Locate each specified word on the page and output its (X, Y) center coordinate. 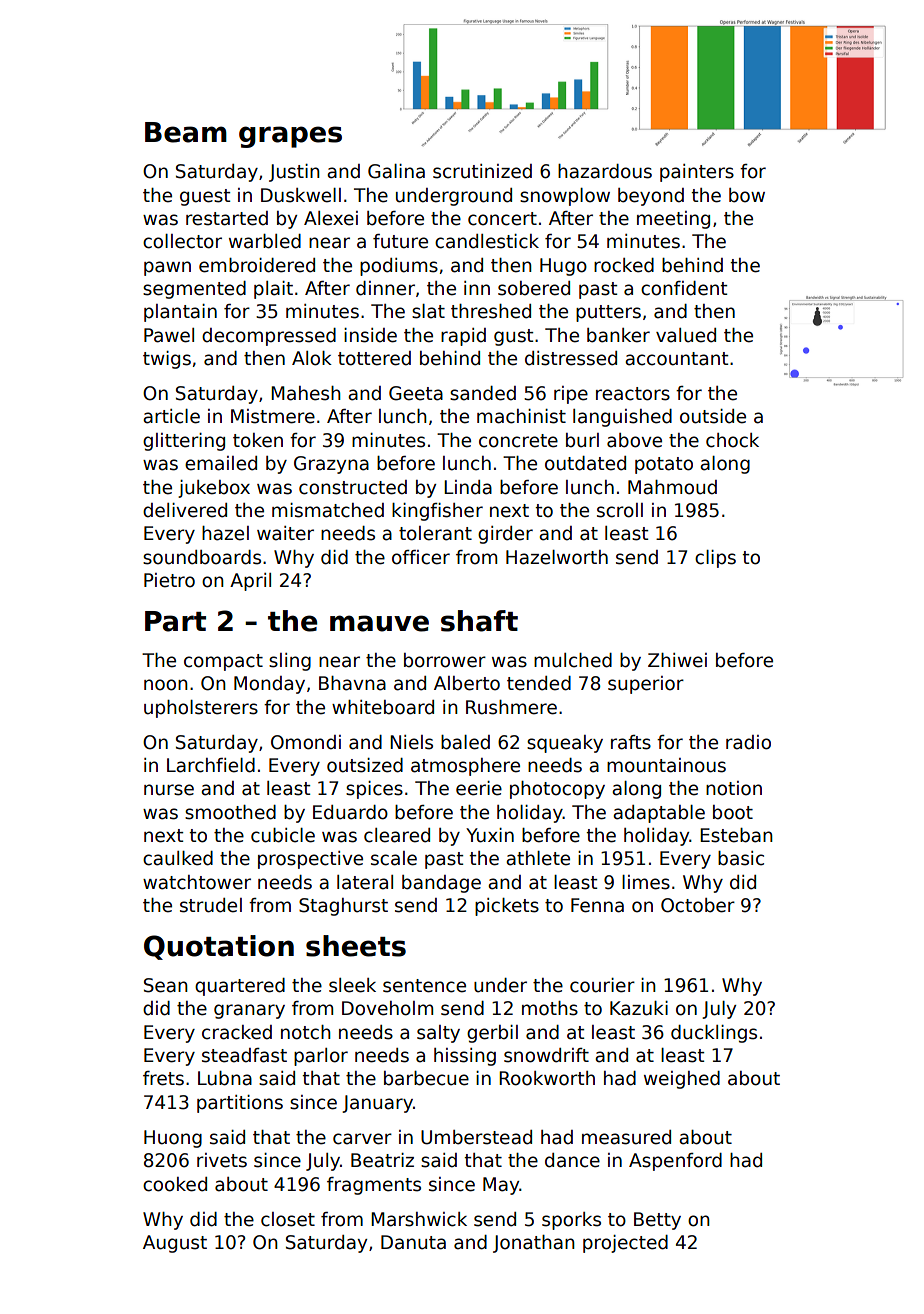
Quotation (219, 947)
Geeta (416, 393)
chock (732, 440)
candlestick (487, 241)
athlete (538, 858)
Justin (294, 173)
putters (608, 313)
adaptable (659, 814)
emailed (221, 463)
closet (288, 1219)
